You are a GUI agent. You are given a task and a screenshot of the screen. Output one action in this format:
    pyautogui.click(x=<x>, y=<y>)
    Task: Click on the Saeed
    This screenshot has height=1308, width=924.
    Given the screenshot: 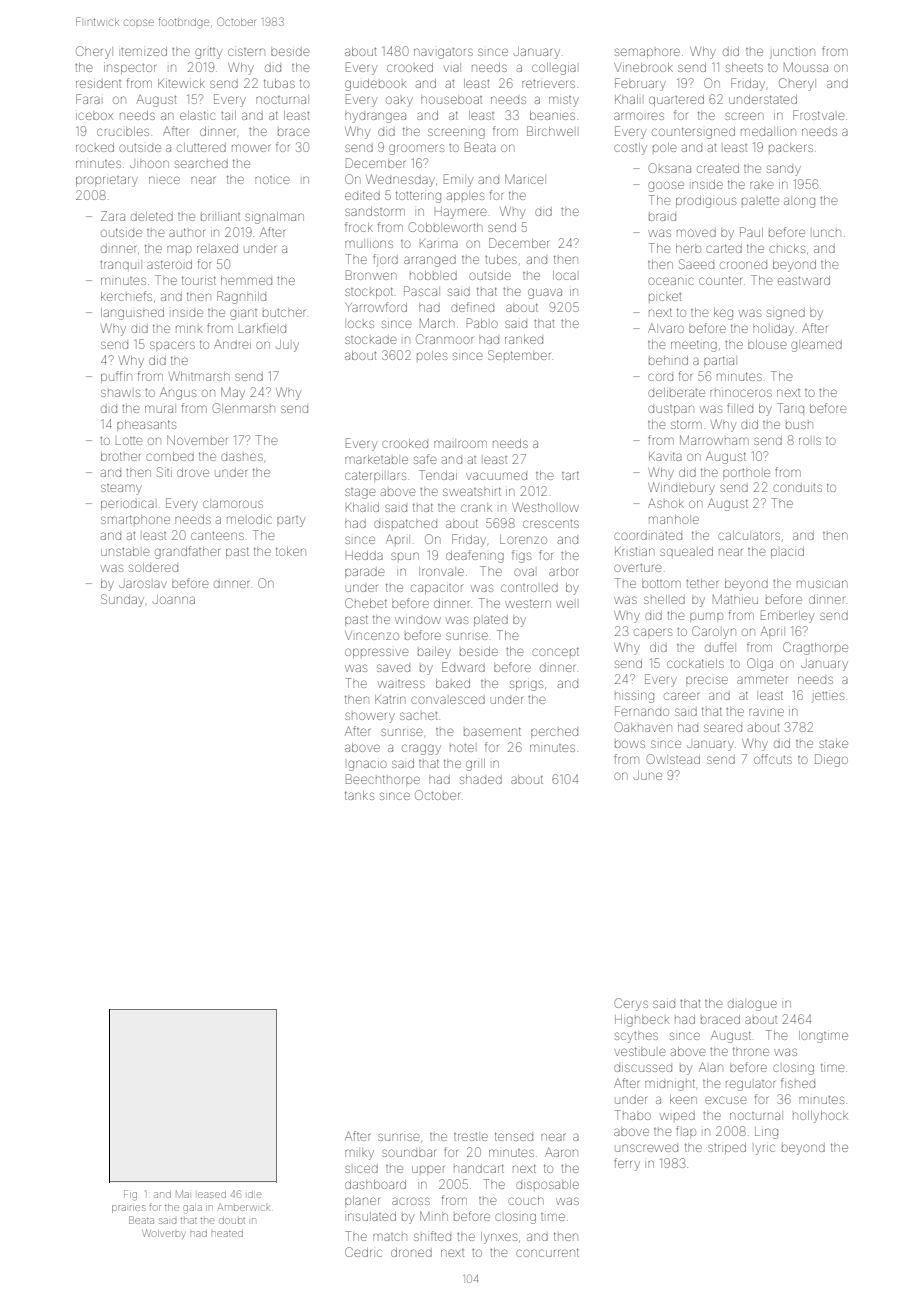 What is the action you would take?
    pyautogui.click(x=696, y=264)
